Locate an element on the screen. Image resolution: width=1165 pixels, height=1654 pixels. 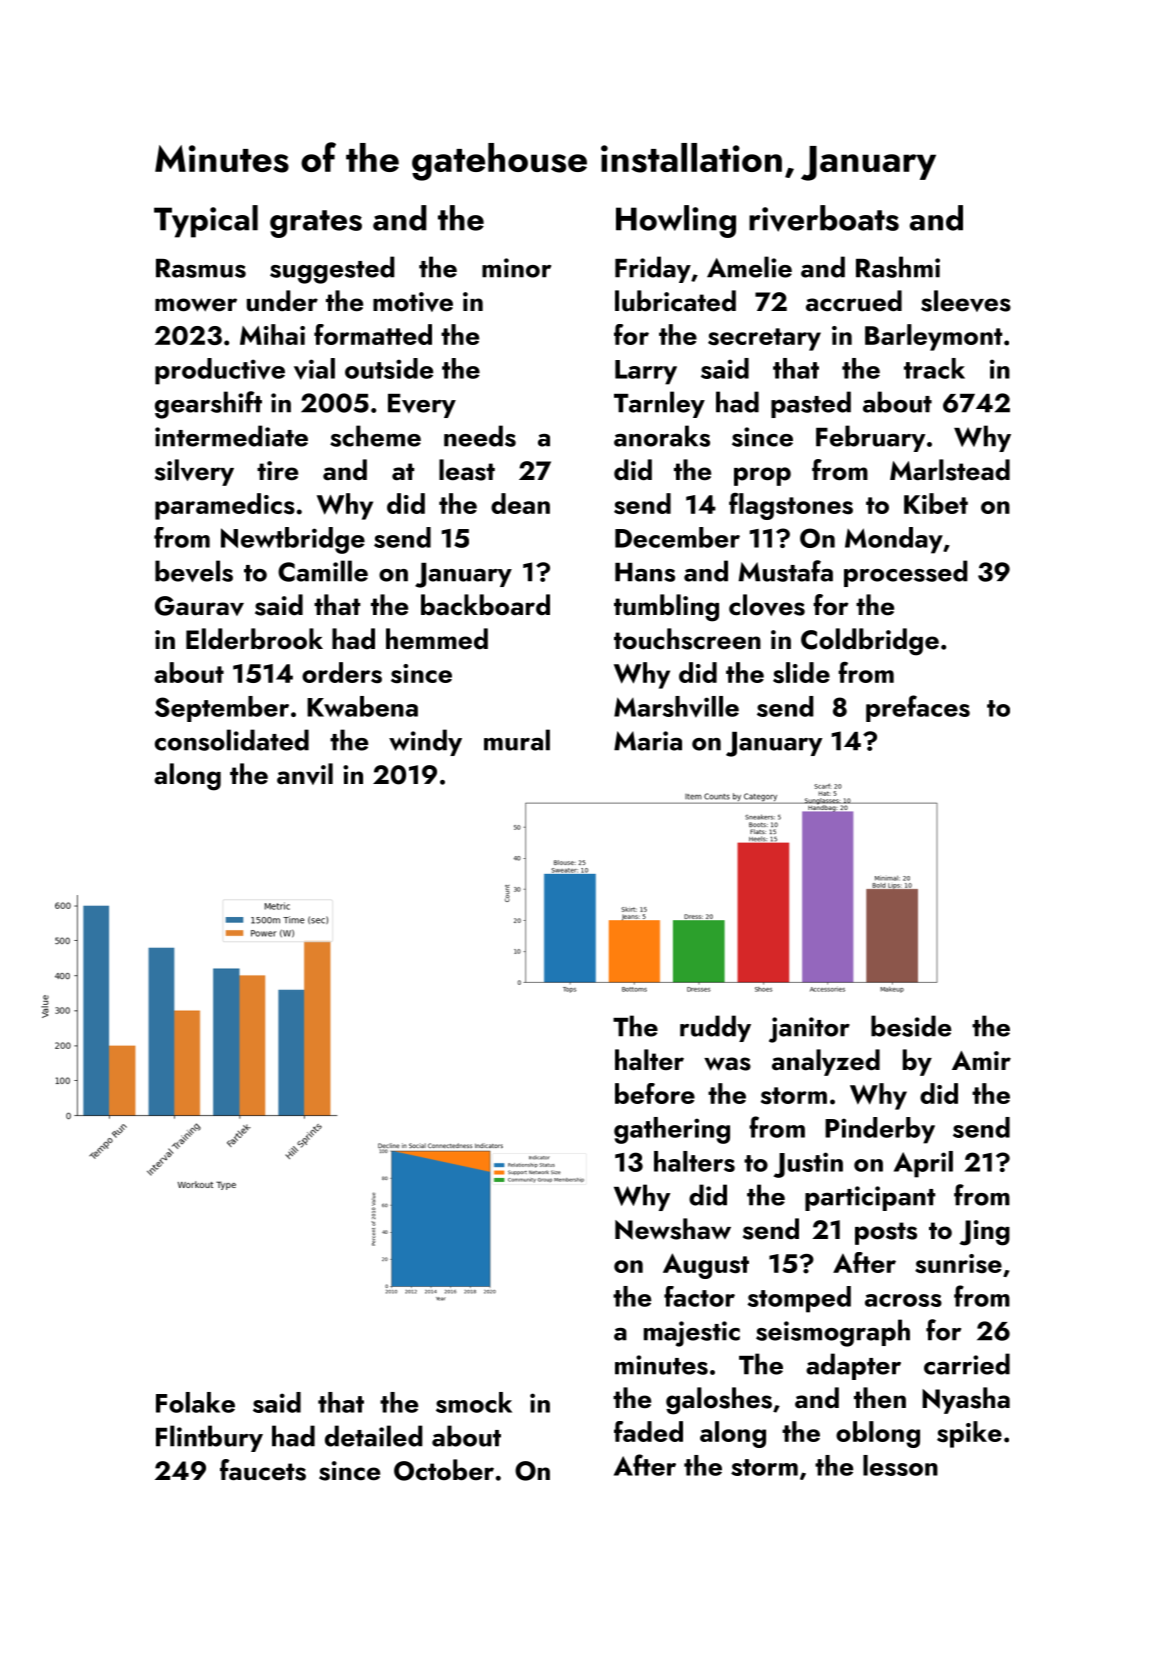
Pinderby is located at coordinates (880, 1130).
